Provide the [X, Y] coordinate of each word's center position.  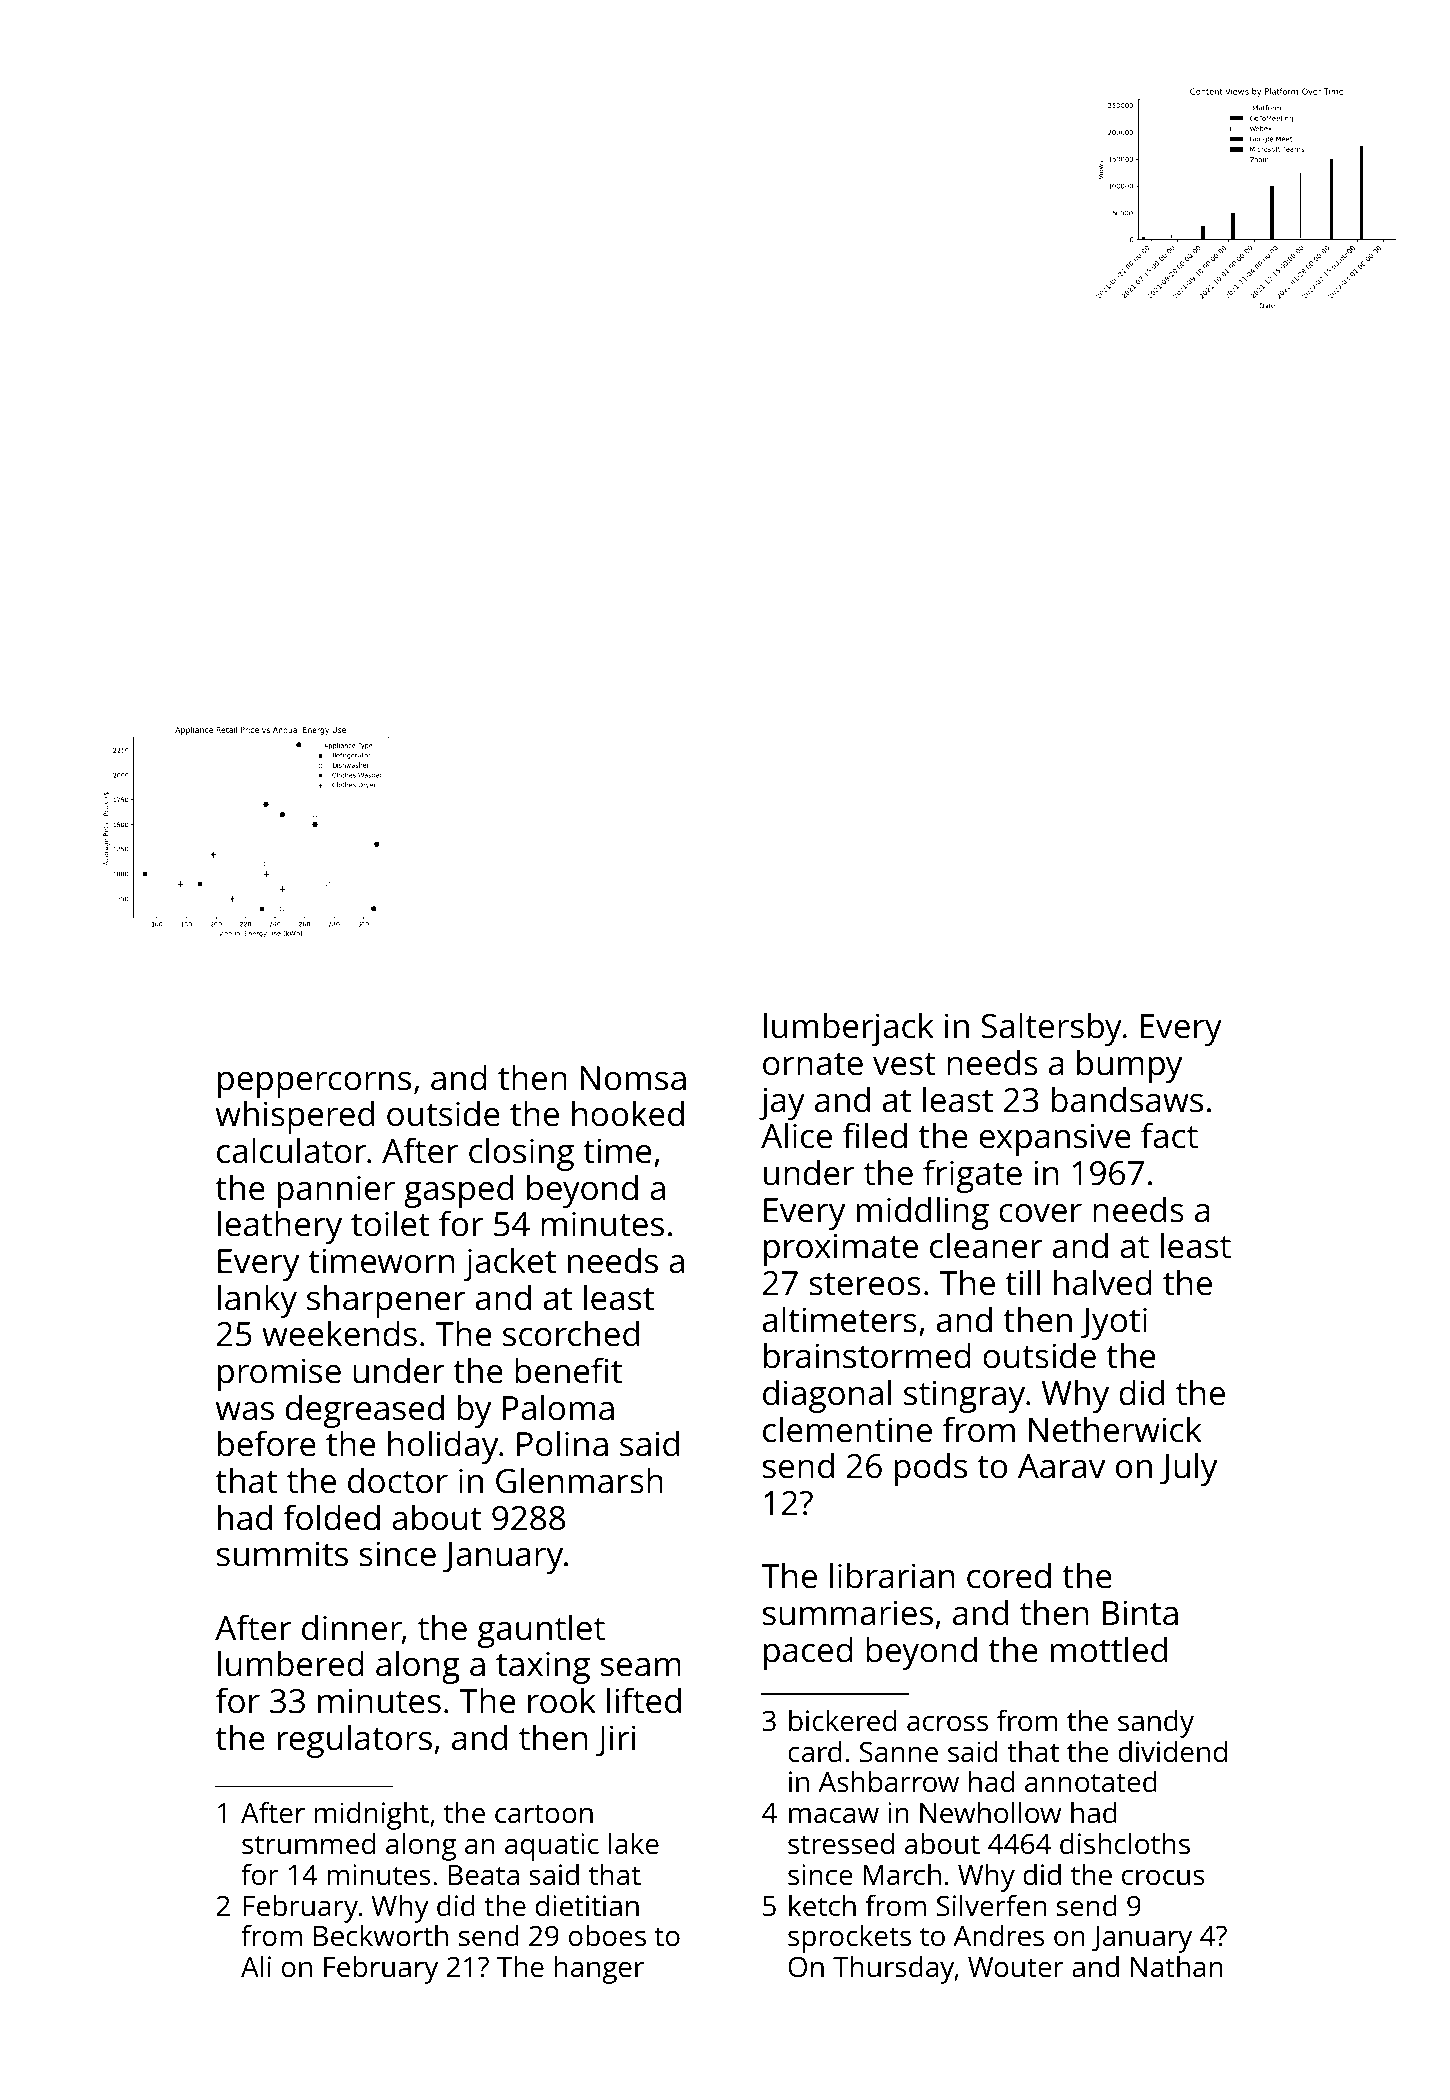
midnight [372, 1815]
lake [634, 1843]
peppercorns [314, 1085]
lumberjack [849, 1029]
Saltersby [1051, 1029]
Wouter [1016, 1967]
